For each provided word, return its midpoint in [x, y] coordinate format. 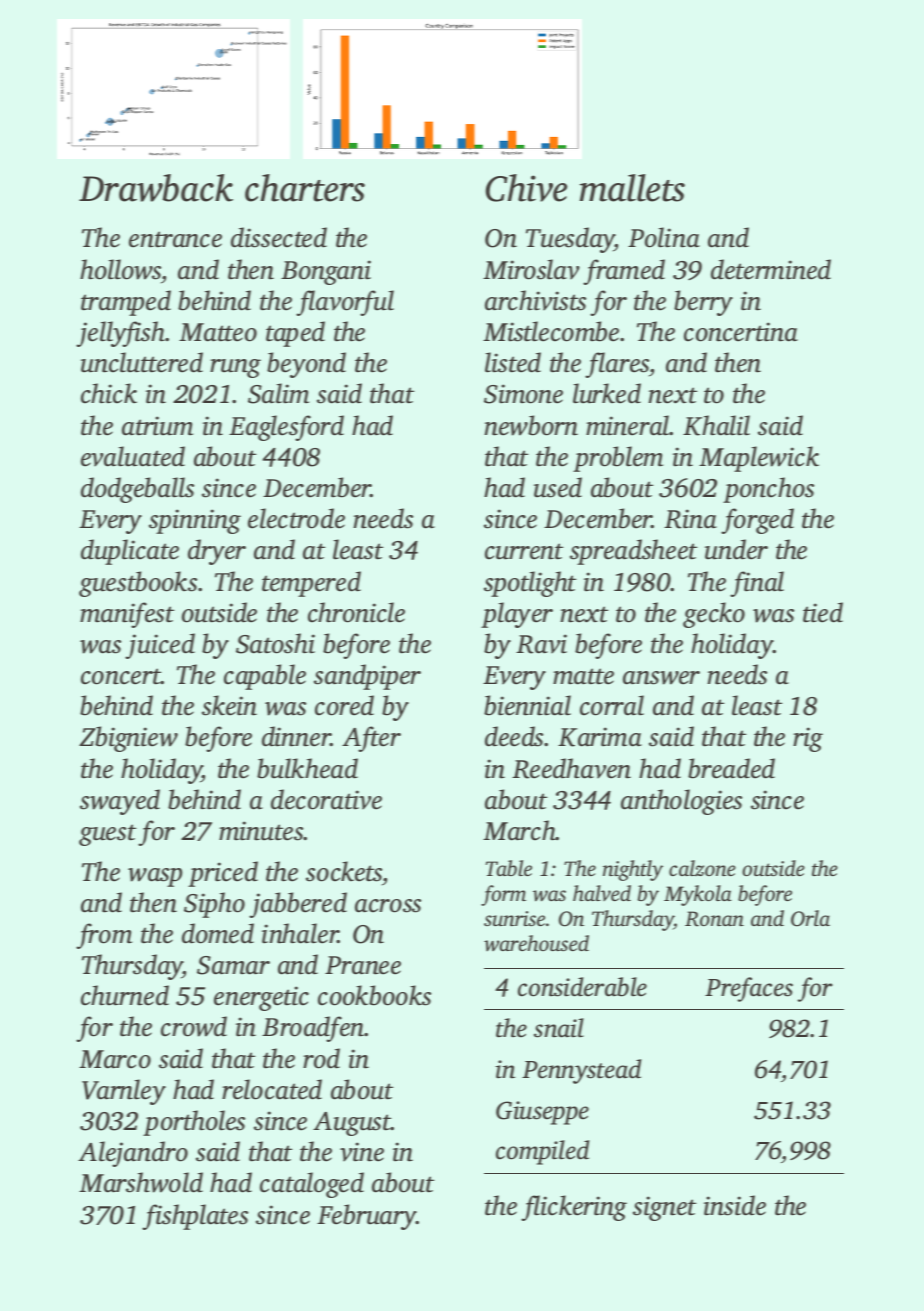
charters [305, 188]
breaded [731, 768]
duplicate [130, 552]
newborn [531, 425]
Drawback [156, 188]
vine [362, 1152]
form [503, 895]
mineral [628, 425]
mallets [632, 188]
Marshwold [141, 1182]
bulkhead [307, 768]
